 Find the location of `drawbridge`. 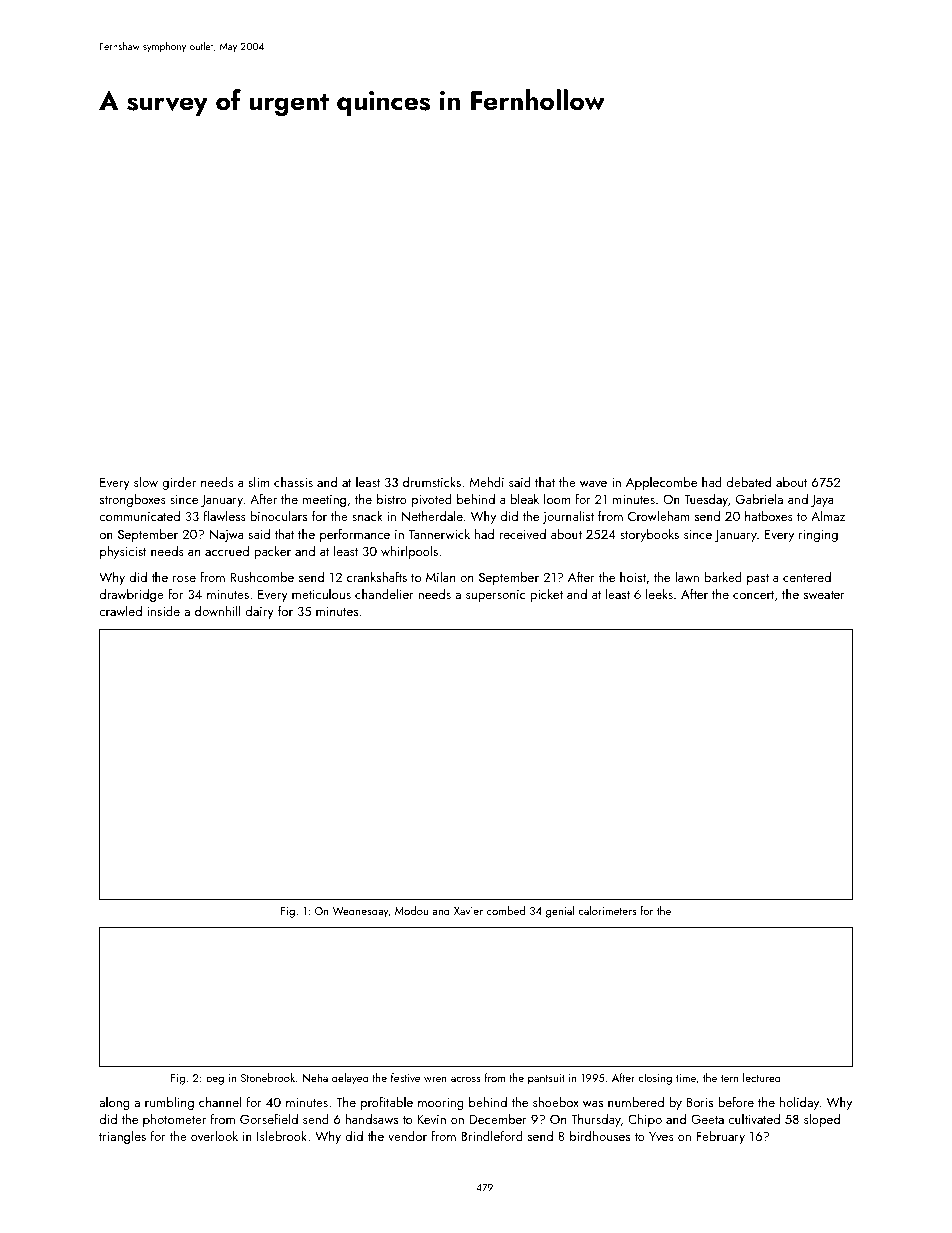

drawbridge is located at coordinates (132, 595).
